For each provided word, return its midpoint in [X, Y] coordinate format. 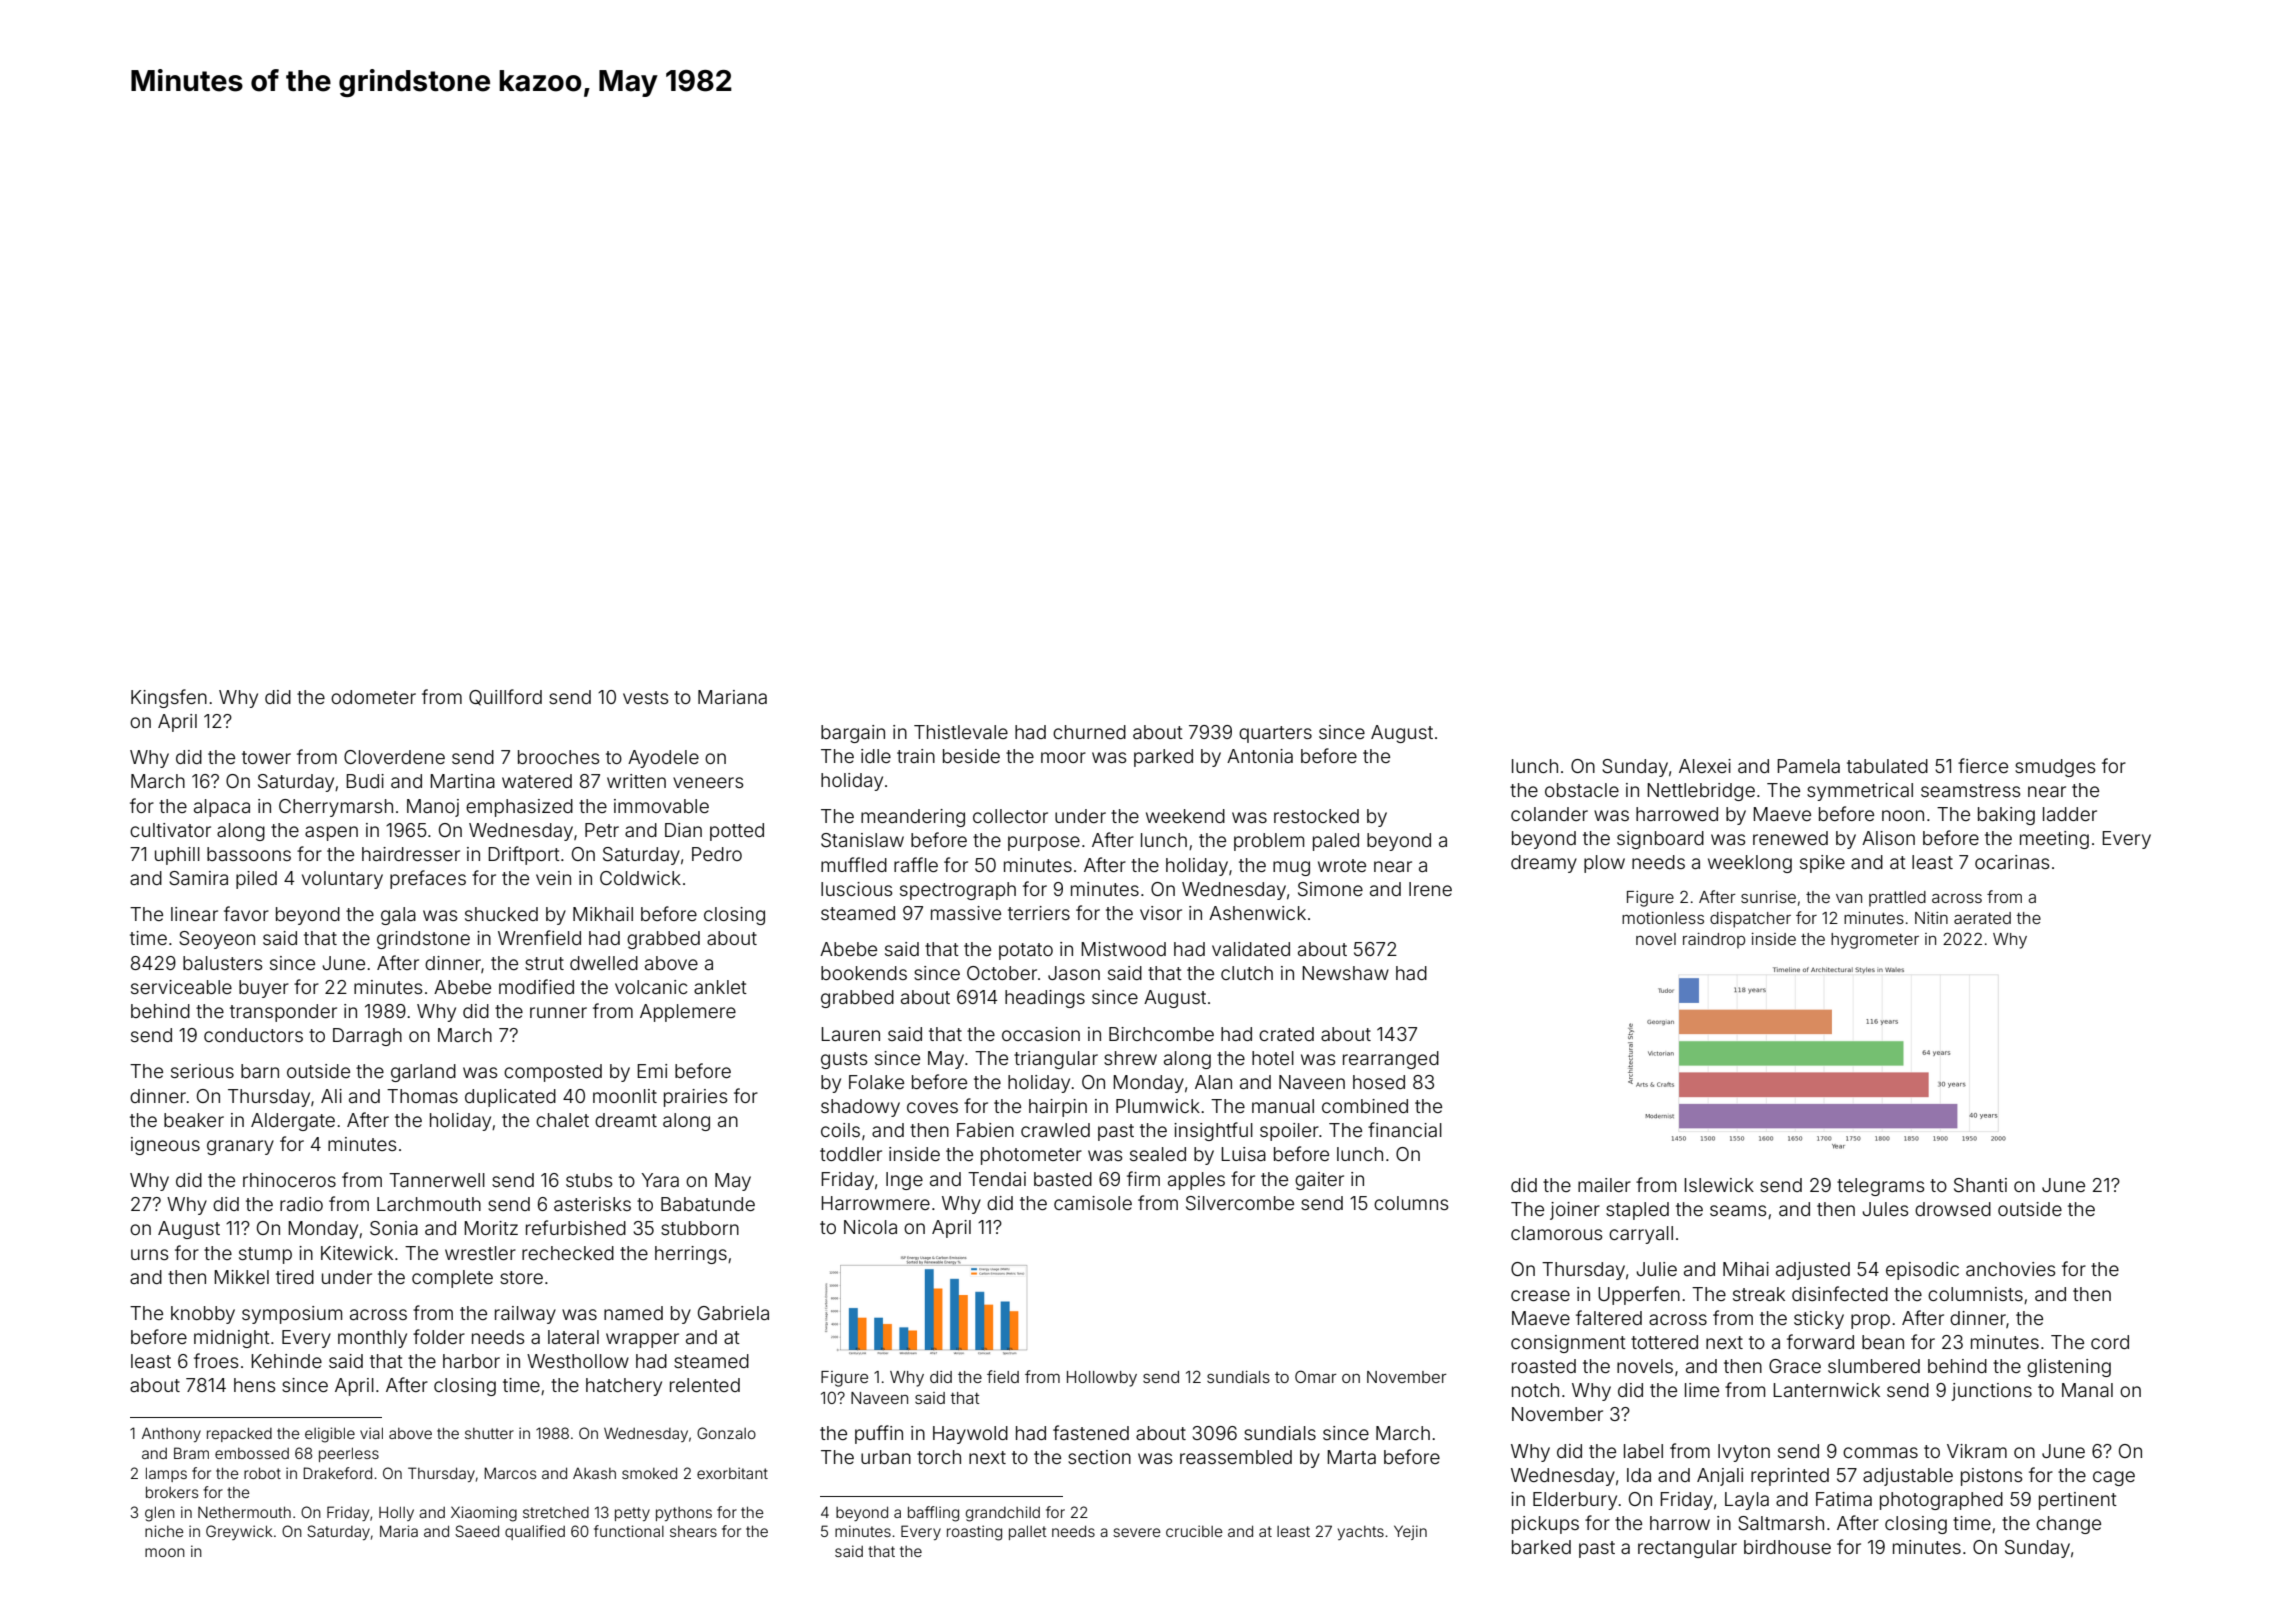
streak [1759, 1294]
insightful [1213, 1131]
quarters [1275, 734]
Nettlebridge [1701, 792]
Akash [594, 1473]
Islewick [1719, 1185]
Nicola [870, 1227]
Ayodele [663, 759]
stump [265, 1255]
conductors [253, 1035]
